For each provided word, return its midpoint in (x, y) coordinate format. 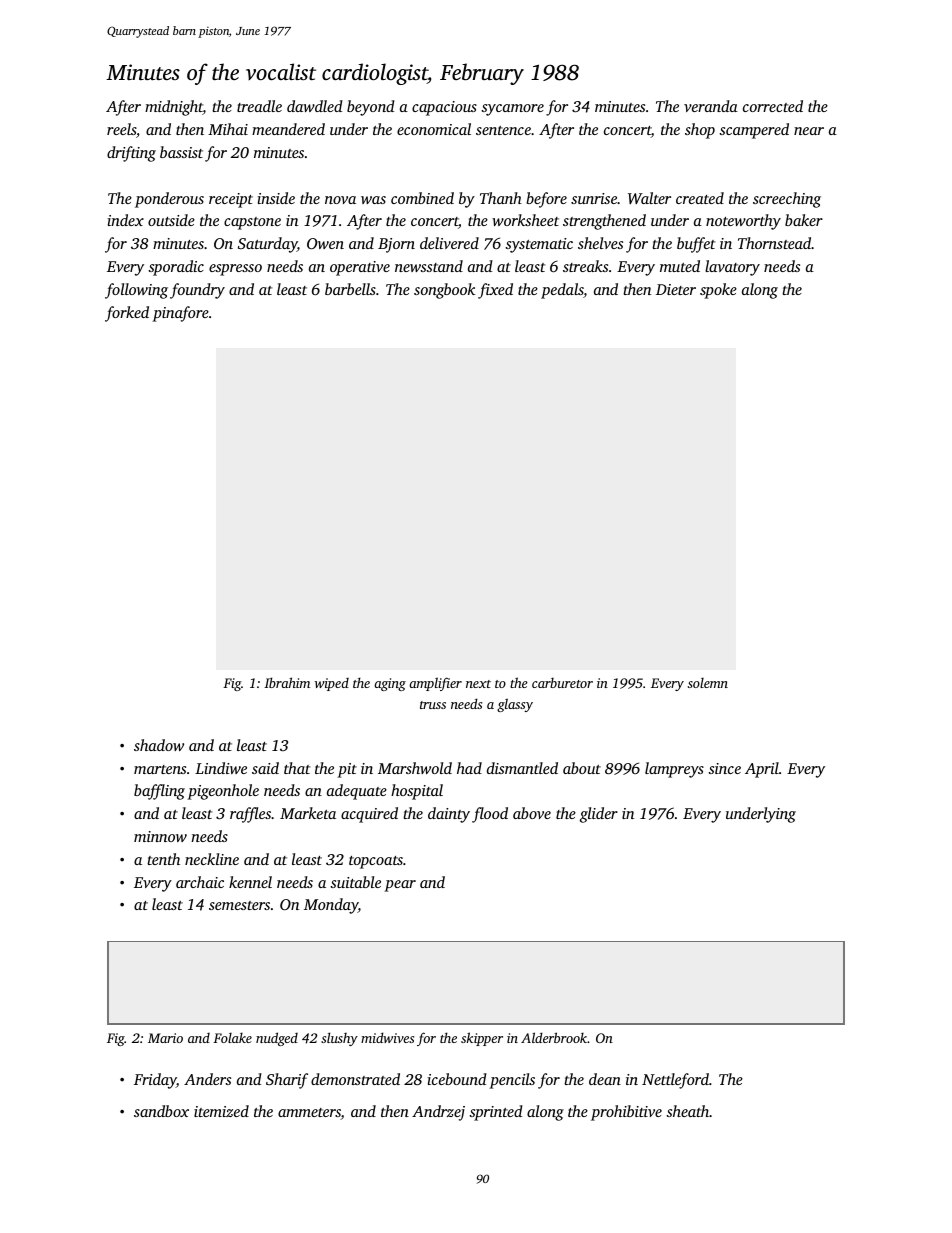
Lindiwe (221, 768)
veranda (711, 106)
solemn (708, 683)
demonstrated (355, 1079)
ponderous (169, 200)
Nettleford (675, 1081)
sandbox (161, 1111)
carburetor (562, 683)
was (373, 200)
